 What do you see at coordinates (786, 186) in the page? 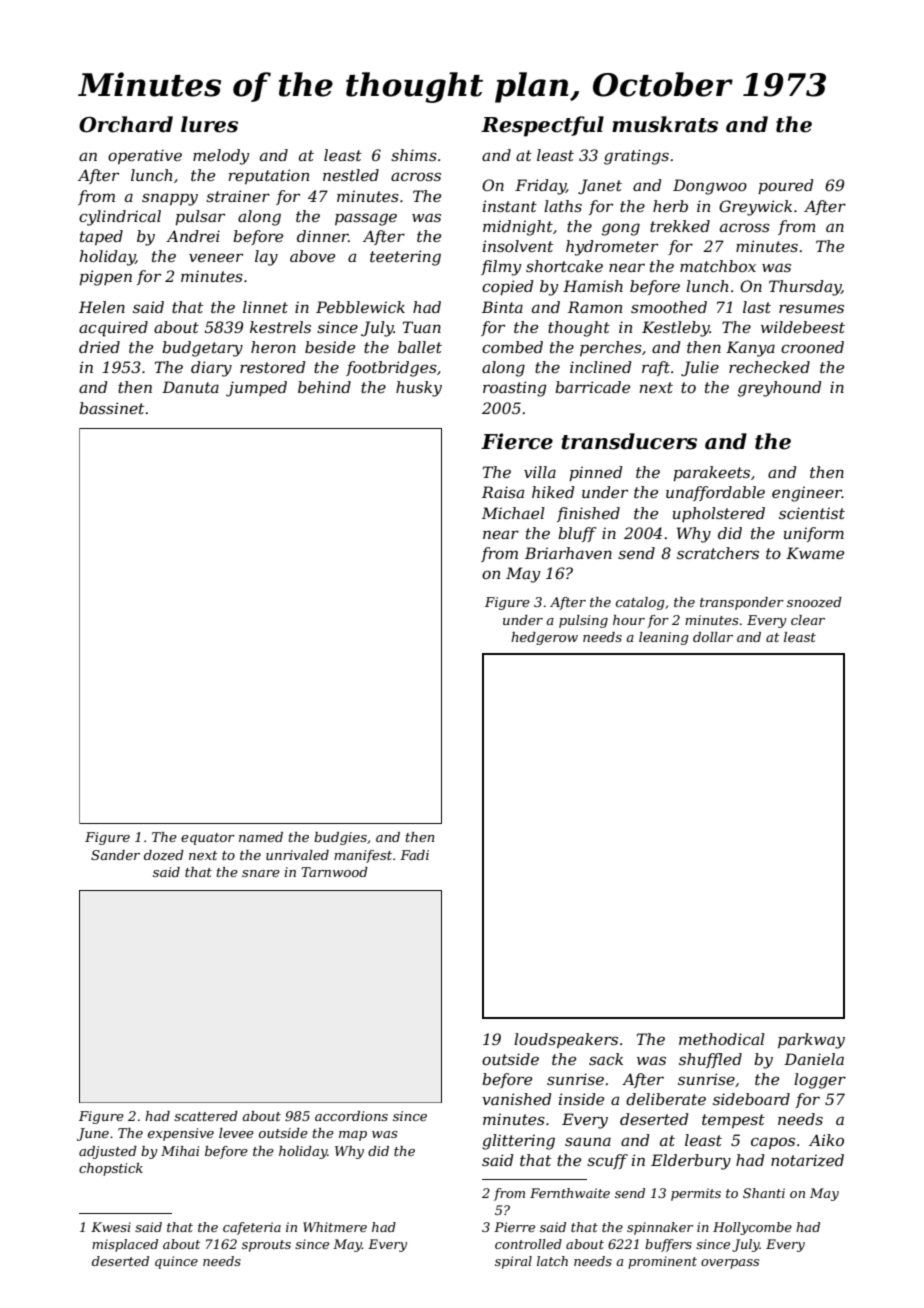
I see `poured` at bounding box center [786, 186].
